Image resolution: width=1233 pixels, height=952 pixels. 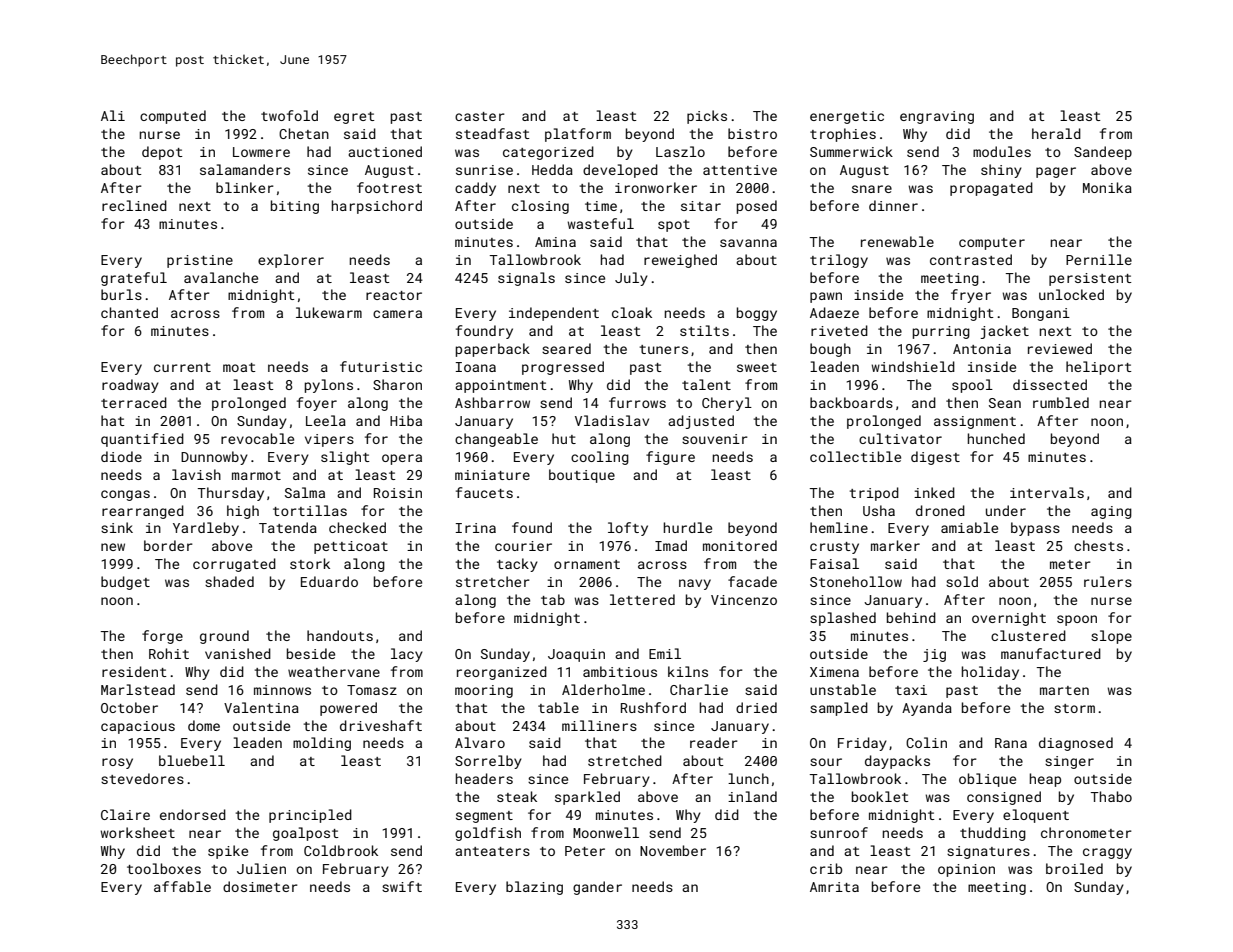 What do you see at coordinates (555, 242) in the page?
I see `Amina` at bounding box center [555, 242].
